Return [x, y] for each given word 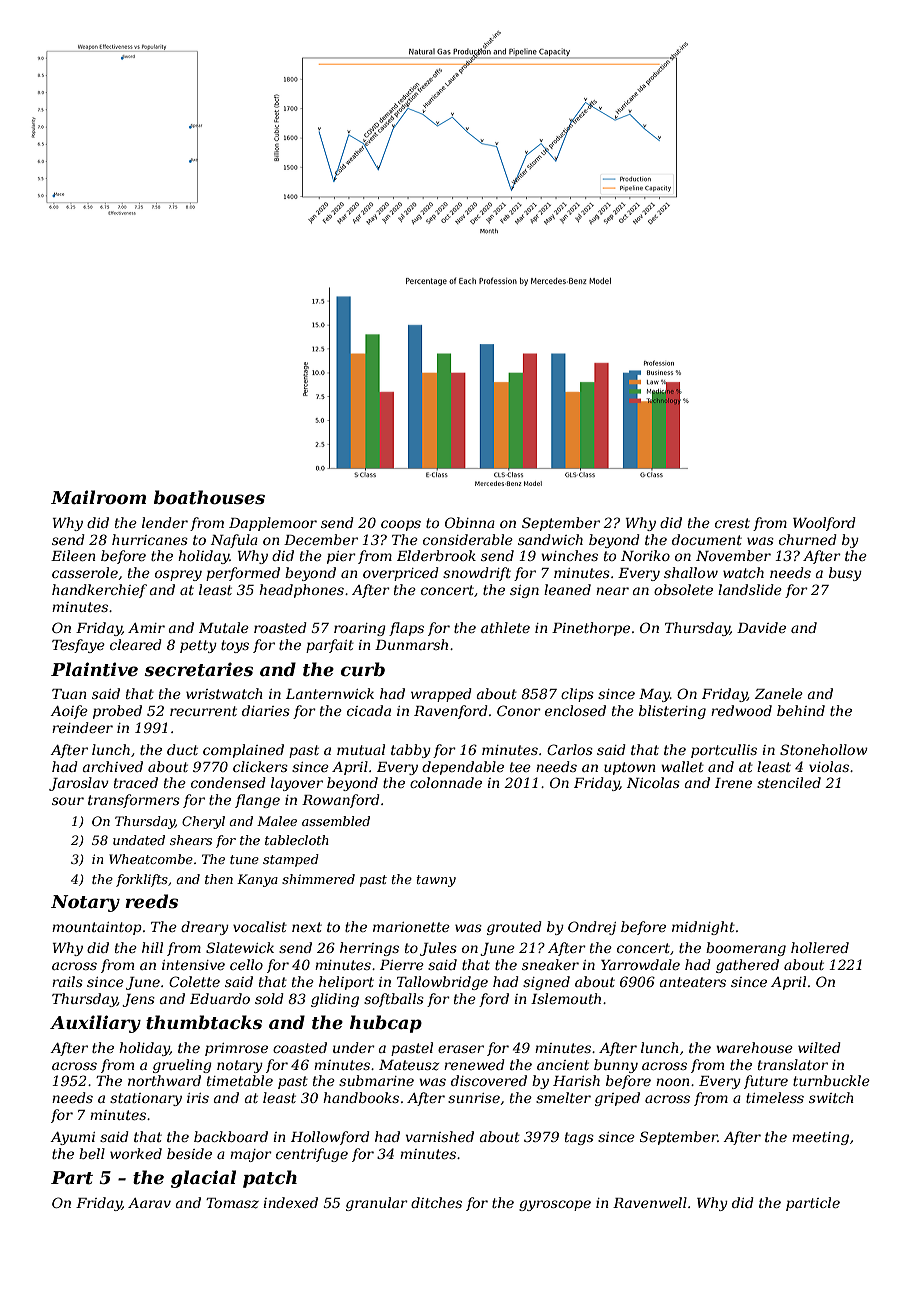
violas [829, 766]
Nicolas [653, 782]
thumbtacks [204, 1022]
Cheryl [203, 822]
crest [732, 523]
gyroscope [555, 1205]
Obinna [470, 522]
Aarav [149, 1203]
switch [831, 1097]
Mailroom [98, 497]
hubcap [386, 1024]
